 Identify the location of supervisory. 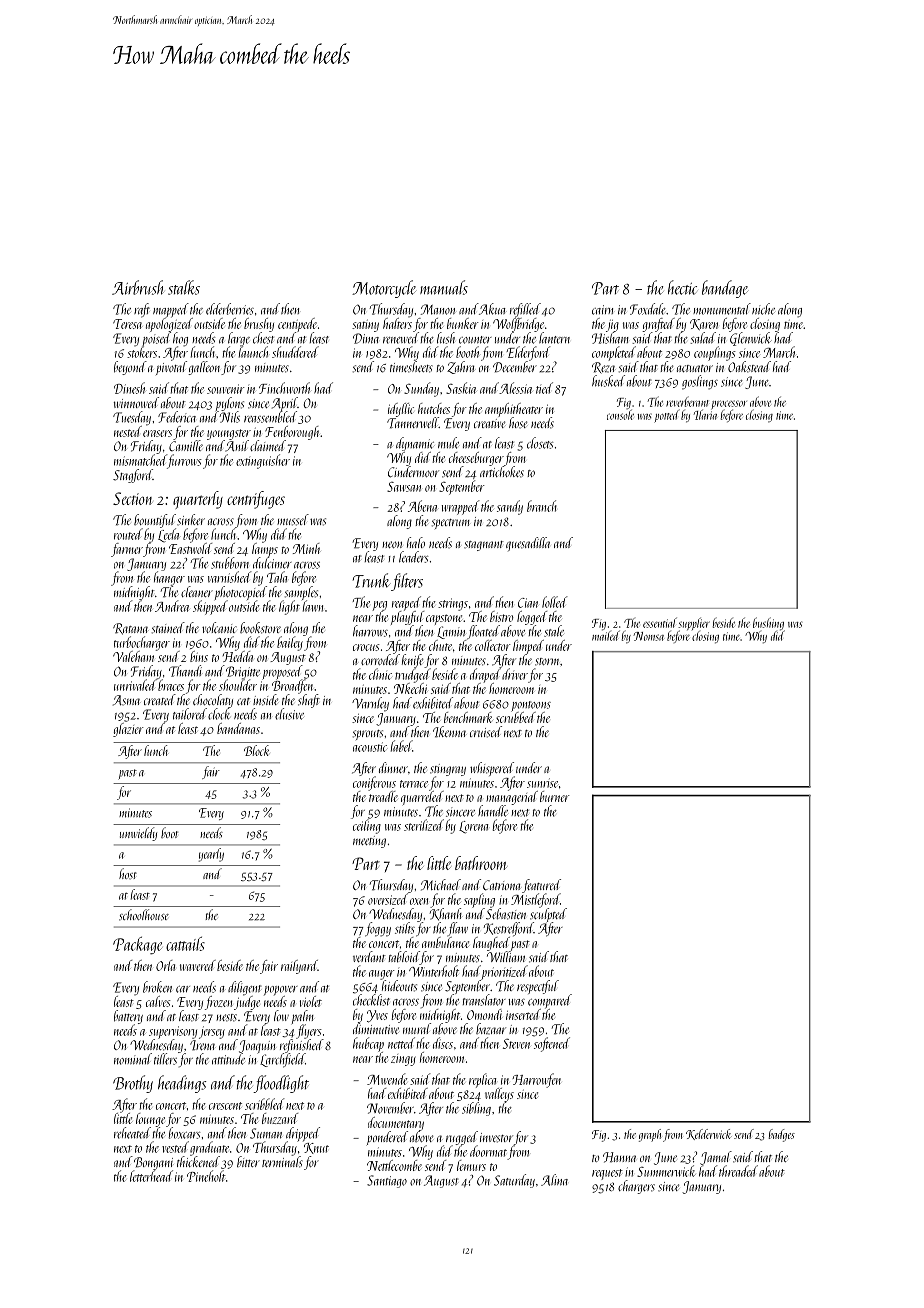
(173, 1032).
